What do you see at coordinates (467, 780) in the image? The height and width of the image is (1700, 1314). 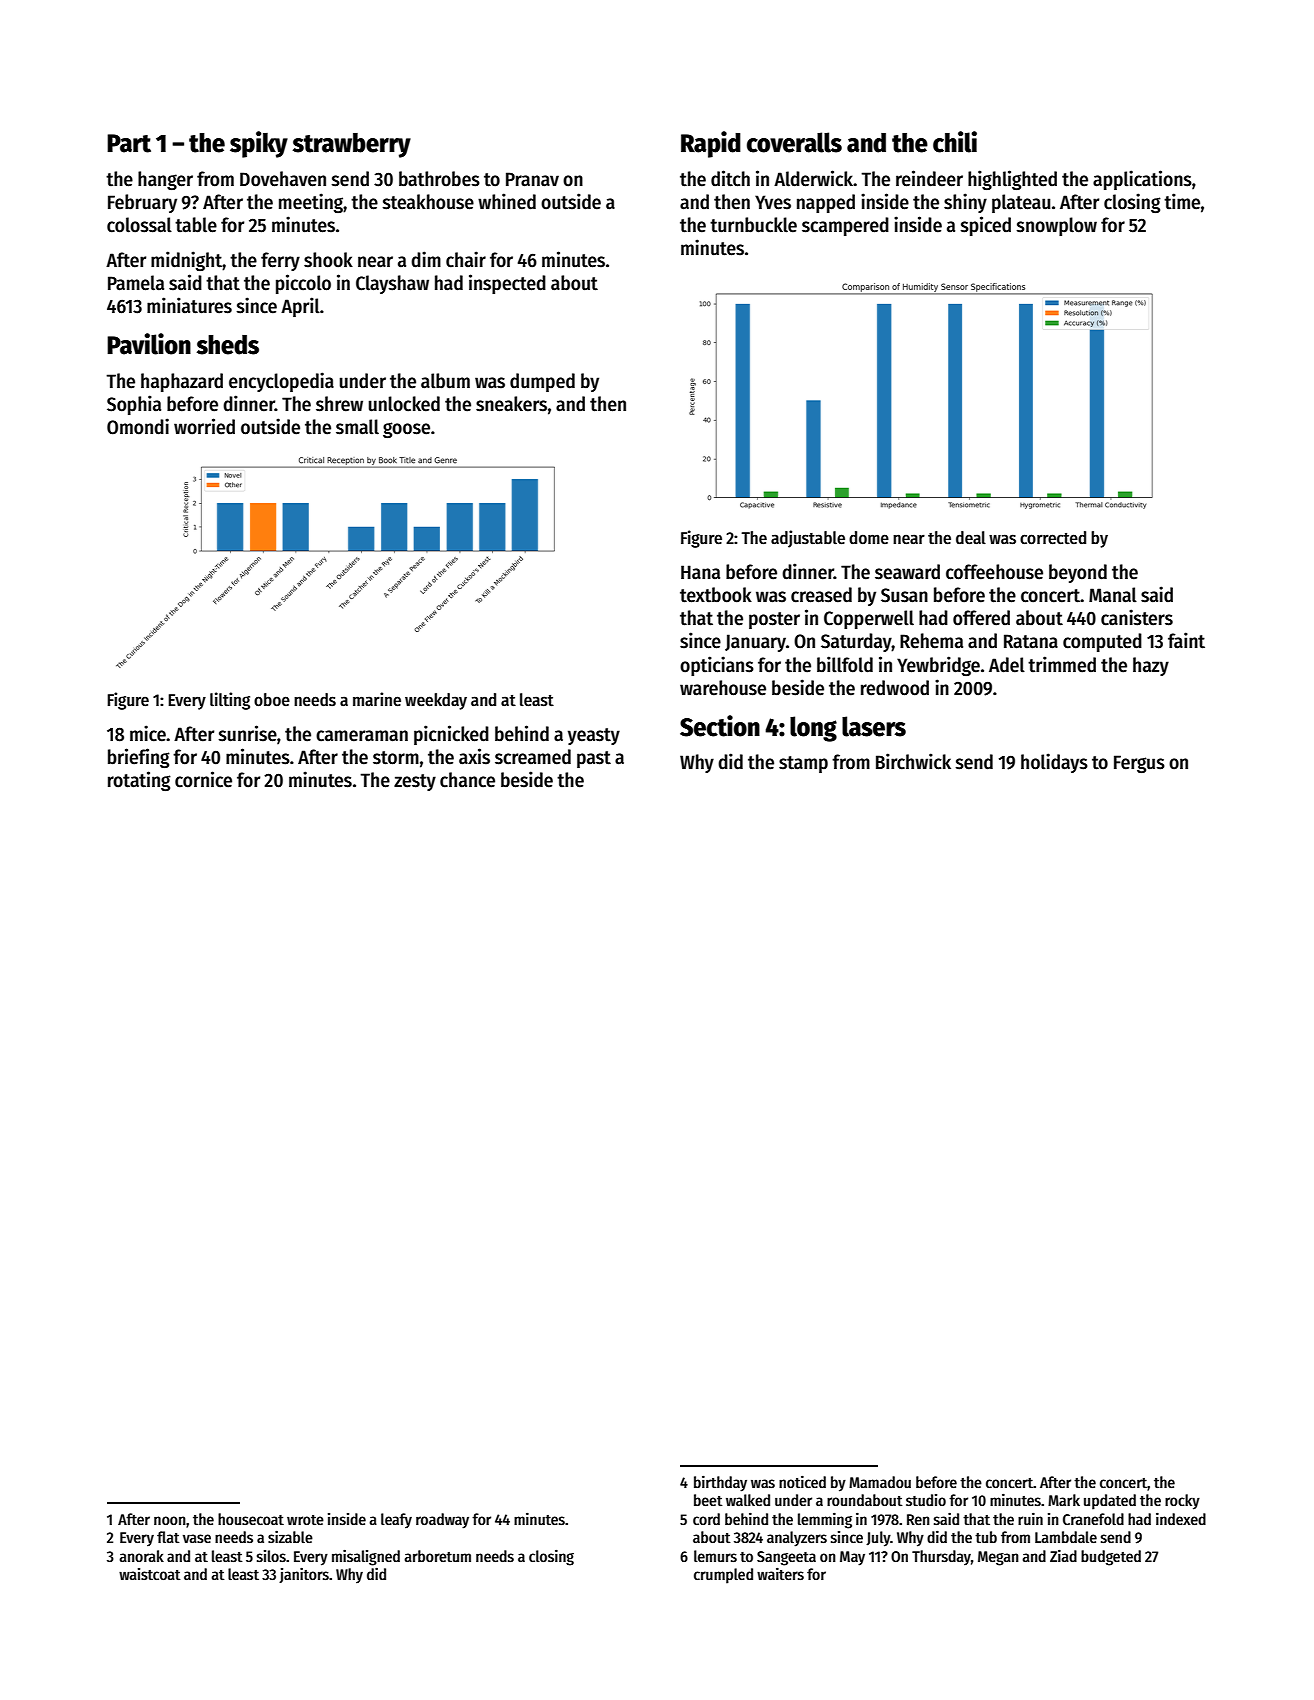 I see `chance` at bounding box center [467, 780].
